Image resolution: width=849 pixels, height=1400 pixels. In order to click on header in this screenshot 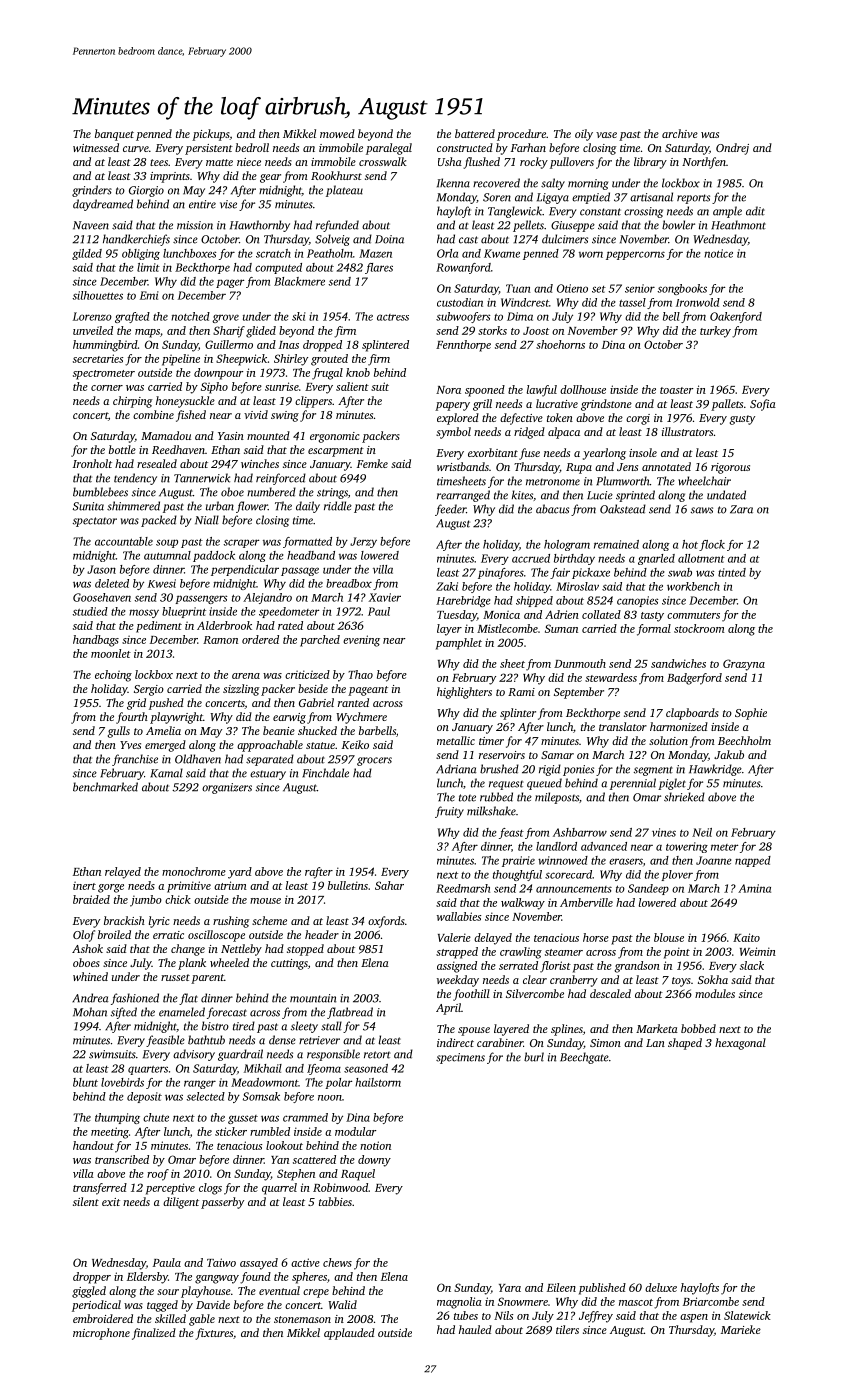, I will do `click(322, 934)`.
